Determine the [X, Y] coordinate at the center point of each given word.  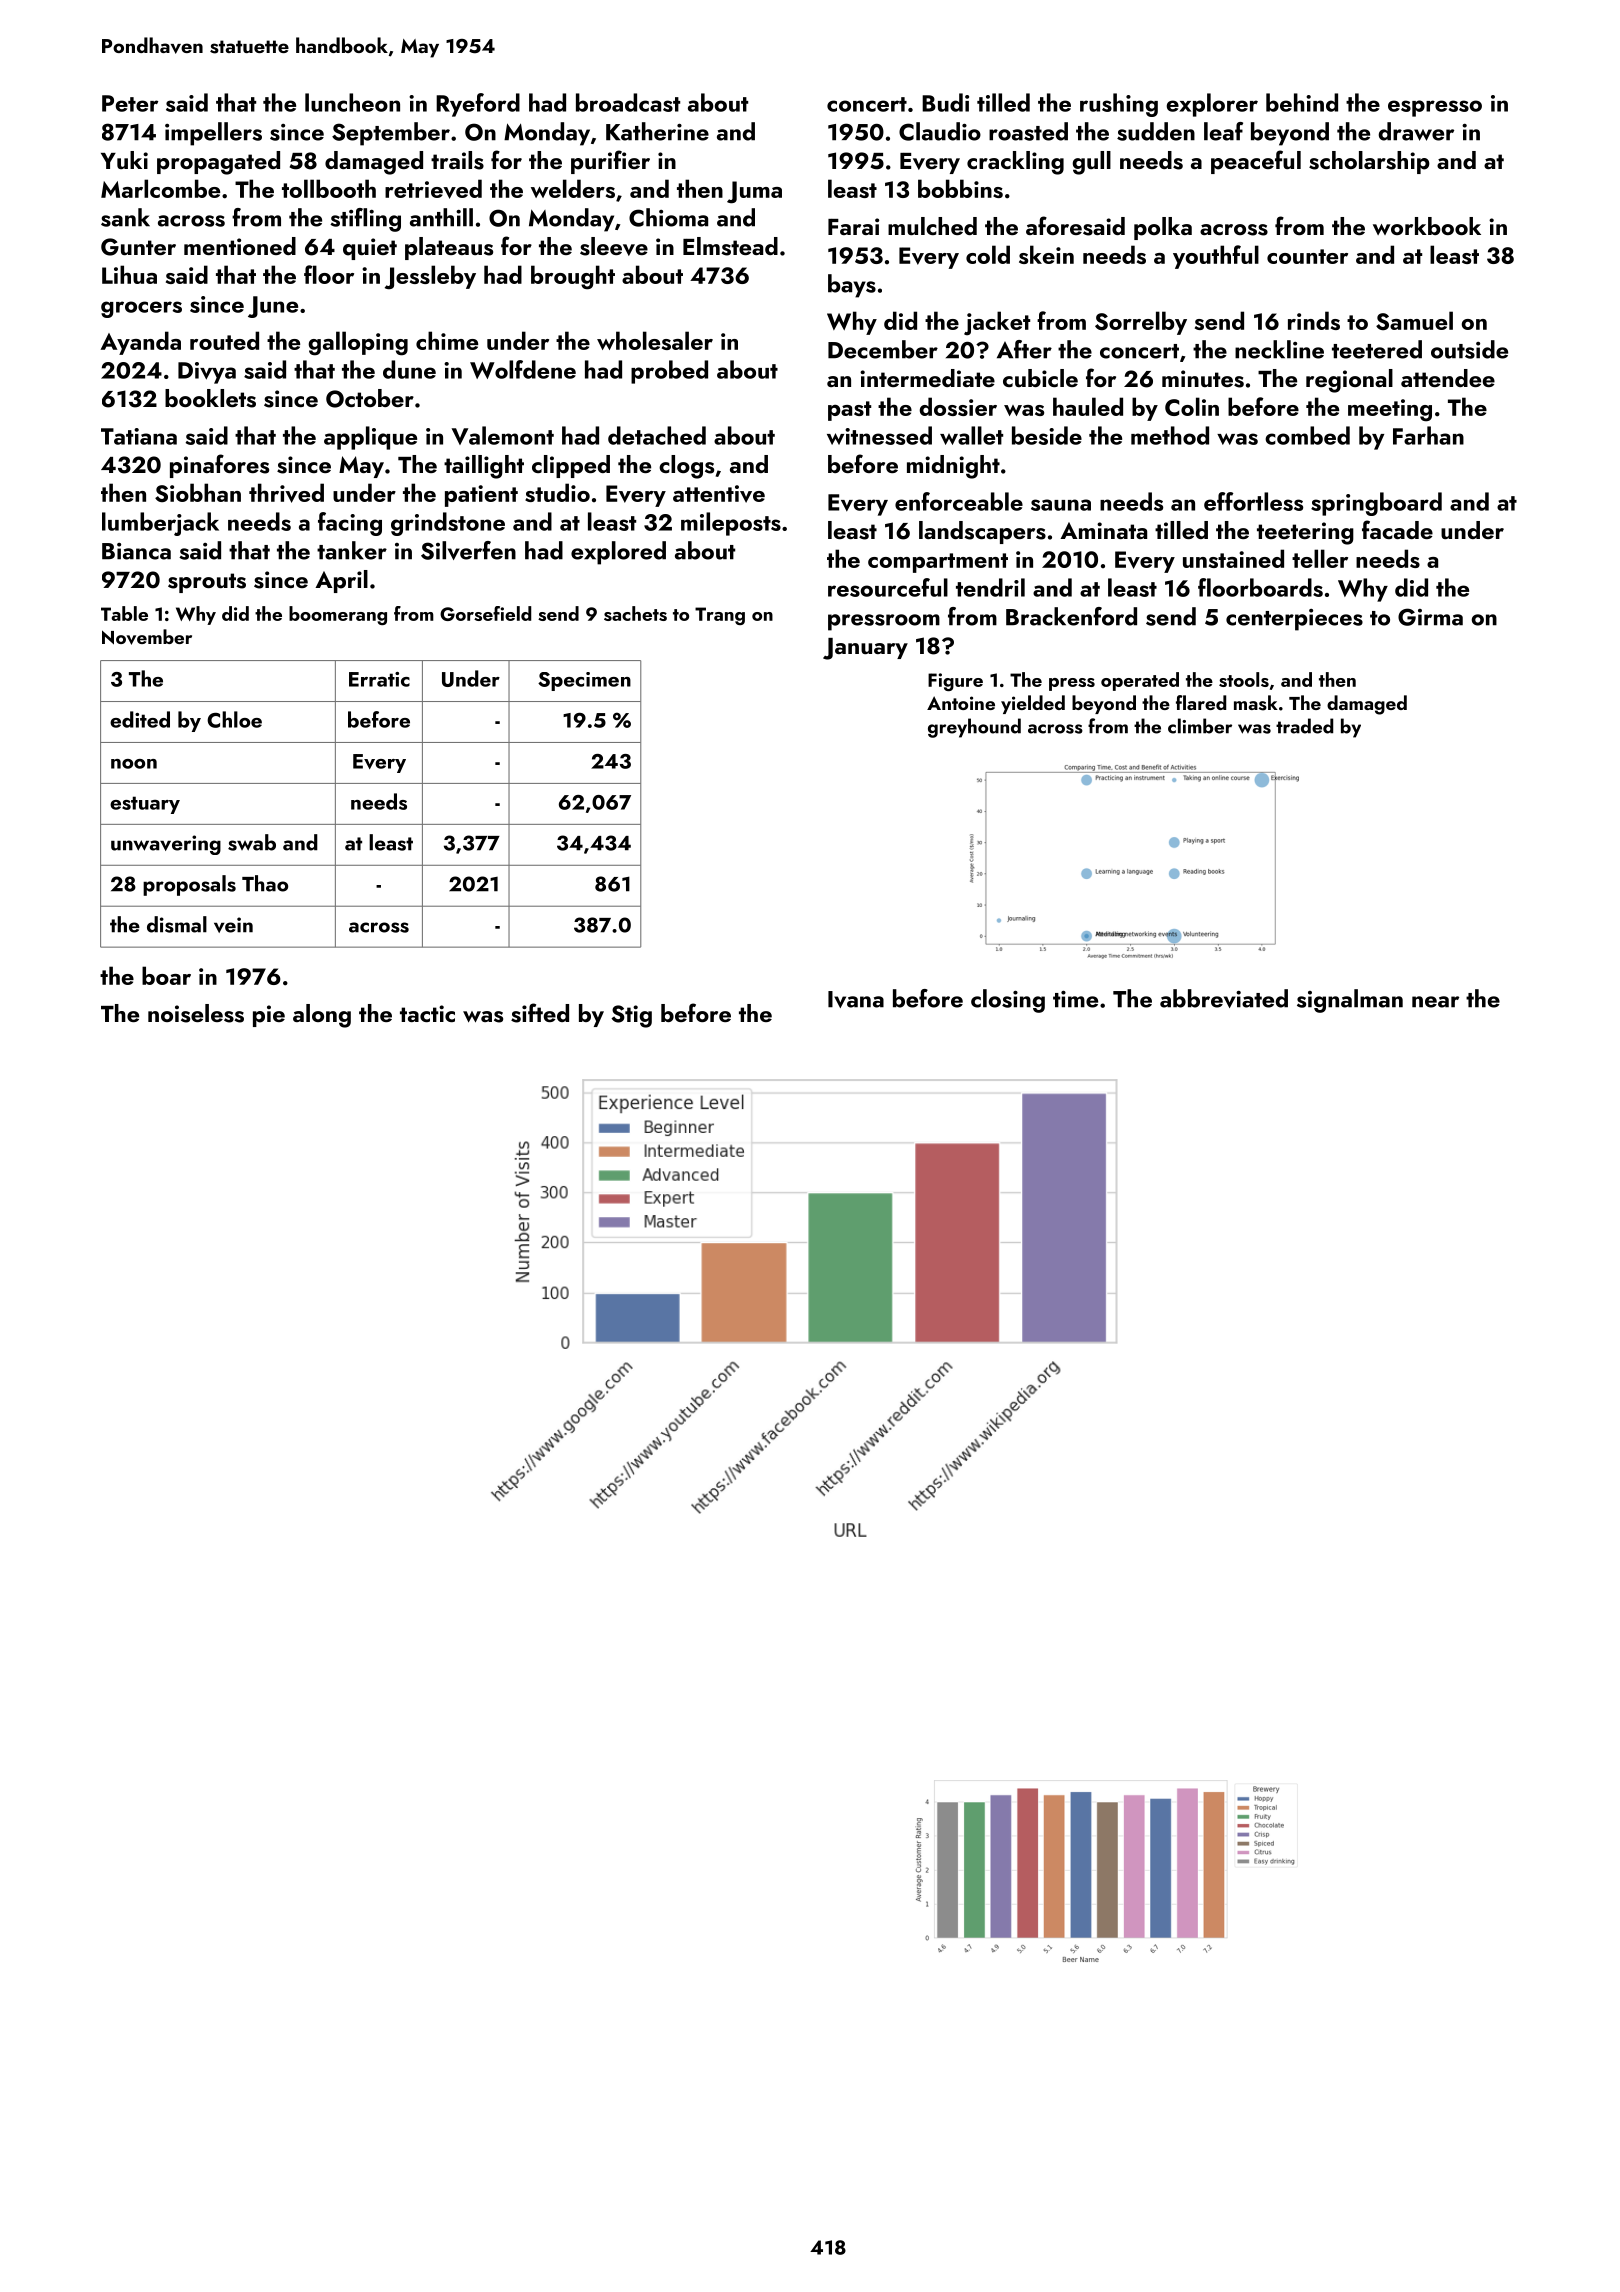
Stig [631, 1016]
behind [1302, 102]
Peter [130, 103]
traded [1304, 726]
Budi [945, 102]
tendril [990, 587]
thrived [286, 493]
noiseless [196, 1013]
